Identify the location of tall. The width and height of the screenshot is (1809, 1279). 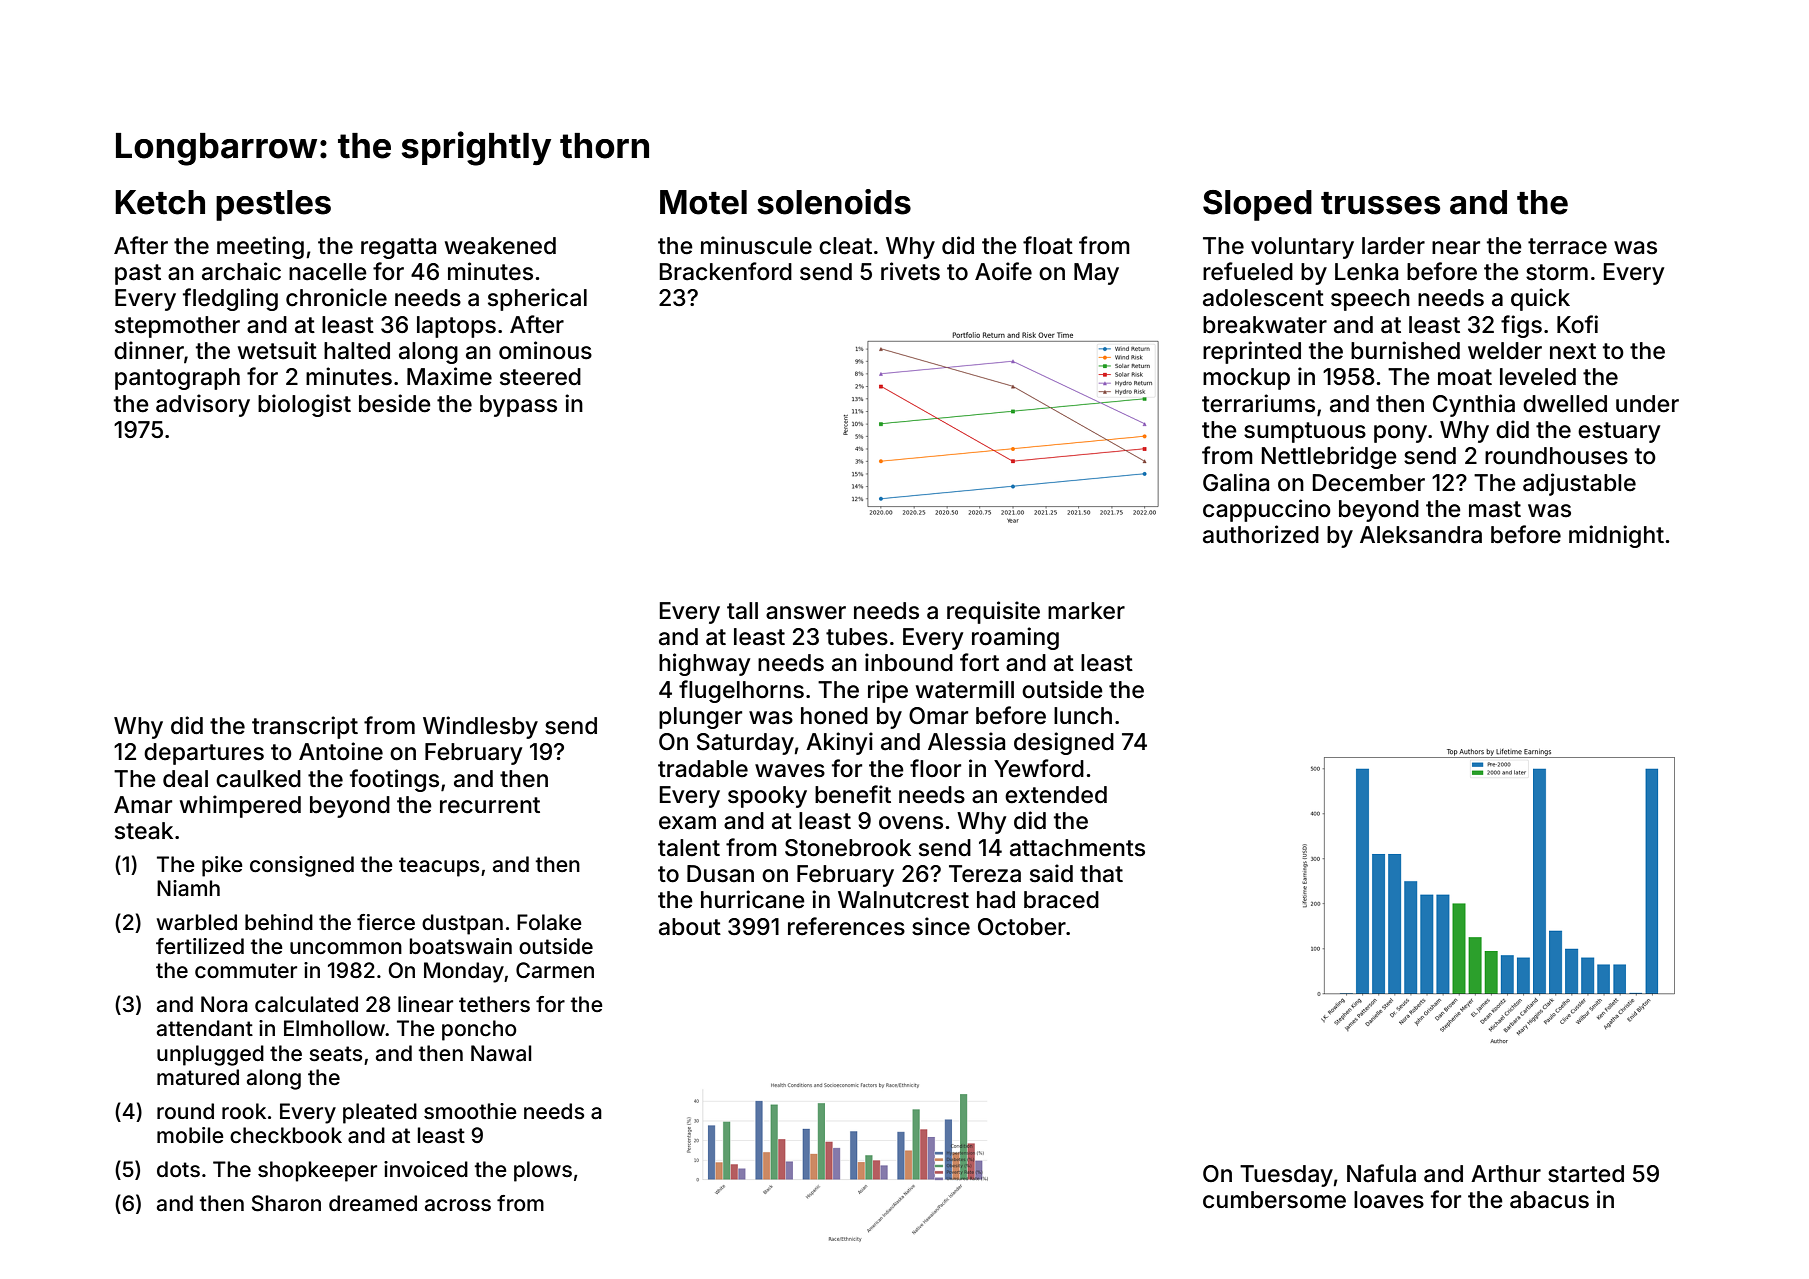
(742, 611).
